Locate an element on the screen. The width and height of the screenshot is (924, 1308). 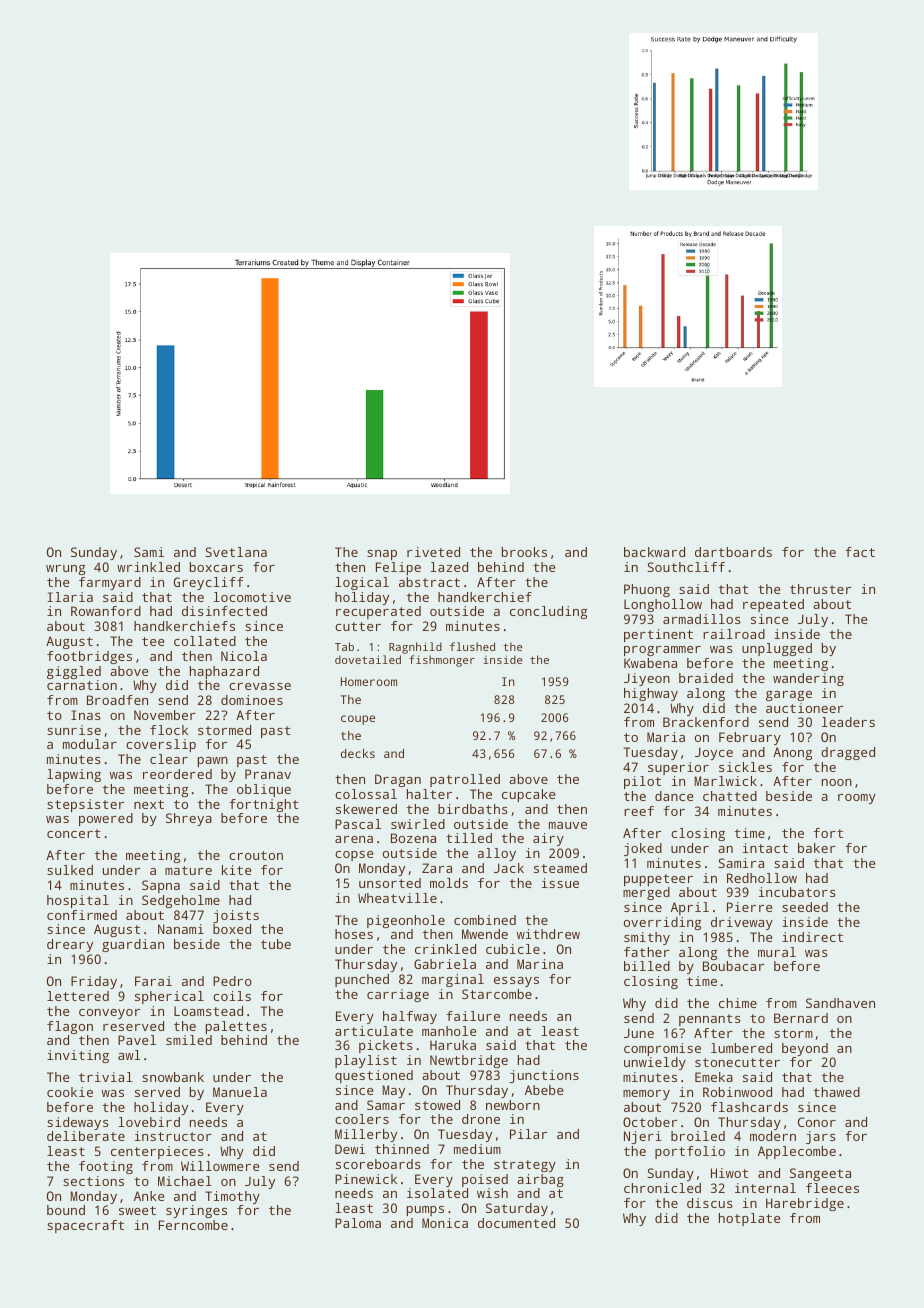
wrung is located at coordinates (65, 570).
